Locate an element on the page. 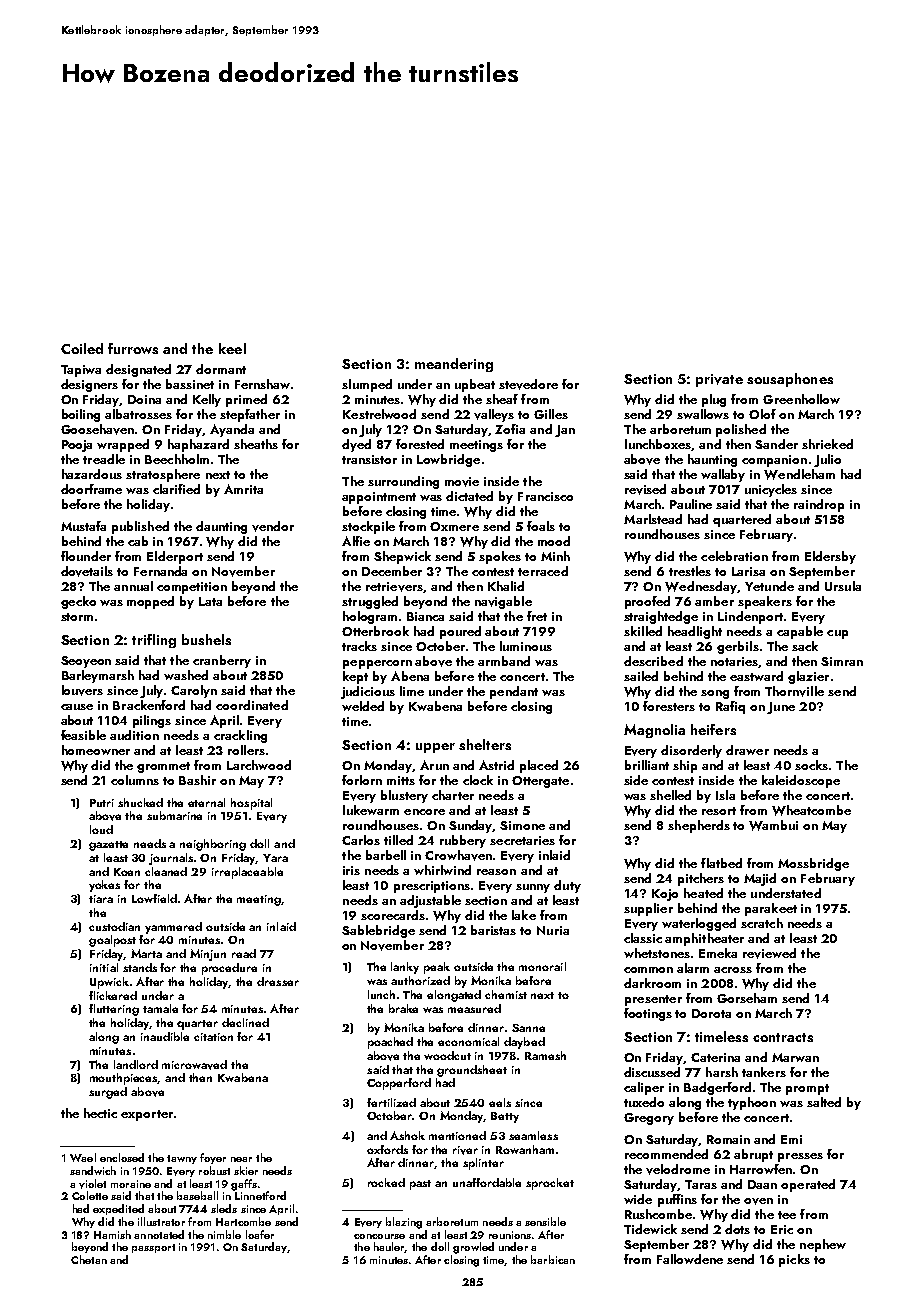 This page has height=1308, width=924. submarine is located at coordinates (174, 815).
